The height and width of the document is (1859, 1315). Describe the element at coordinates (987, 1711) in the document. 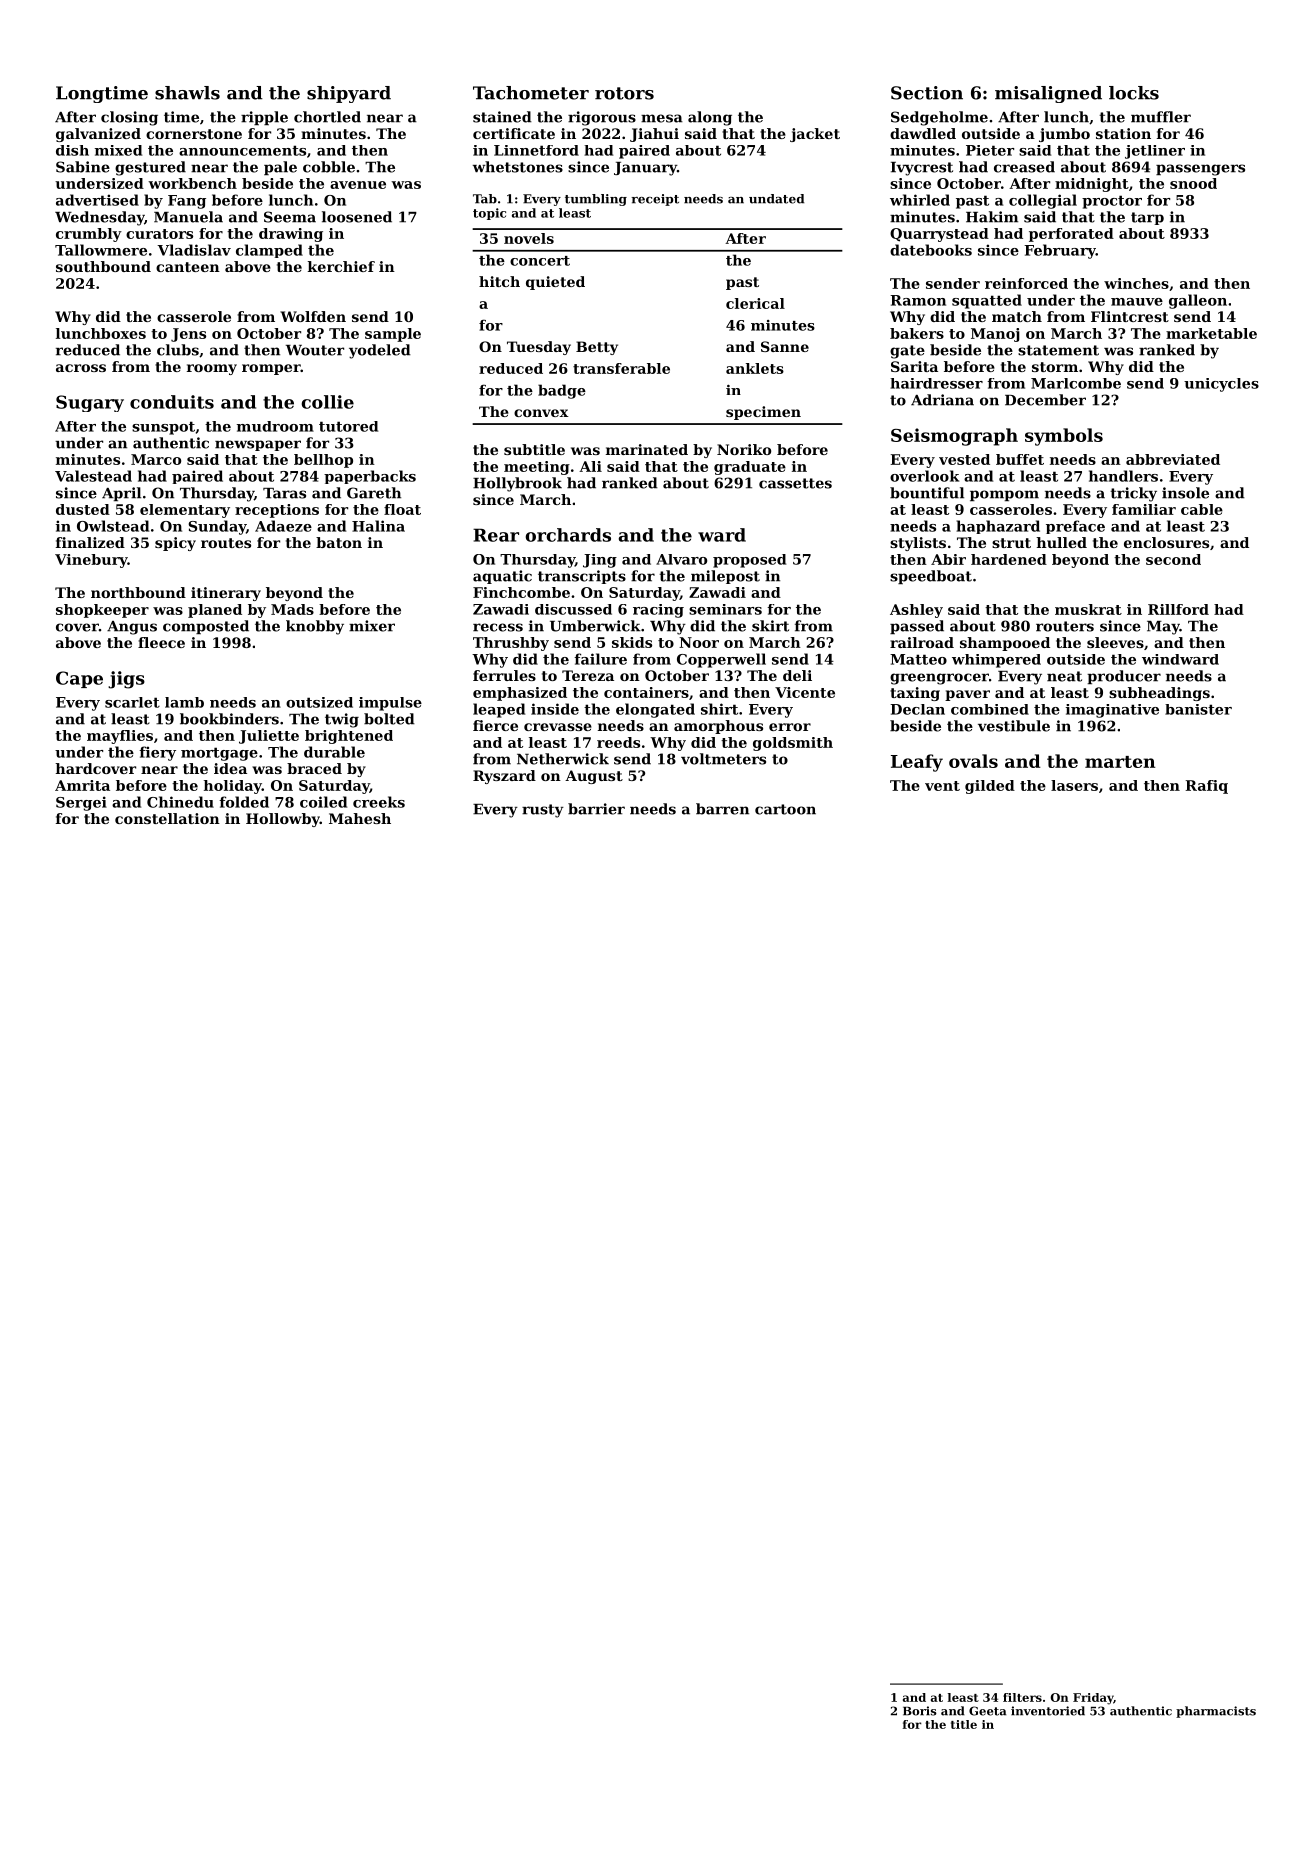

I see `Geeta` at that location.
